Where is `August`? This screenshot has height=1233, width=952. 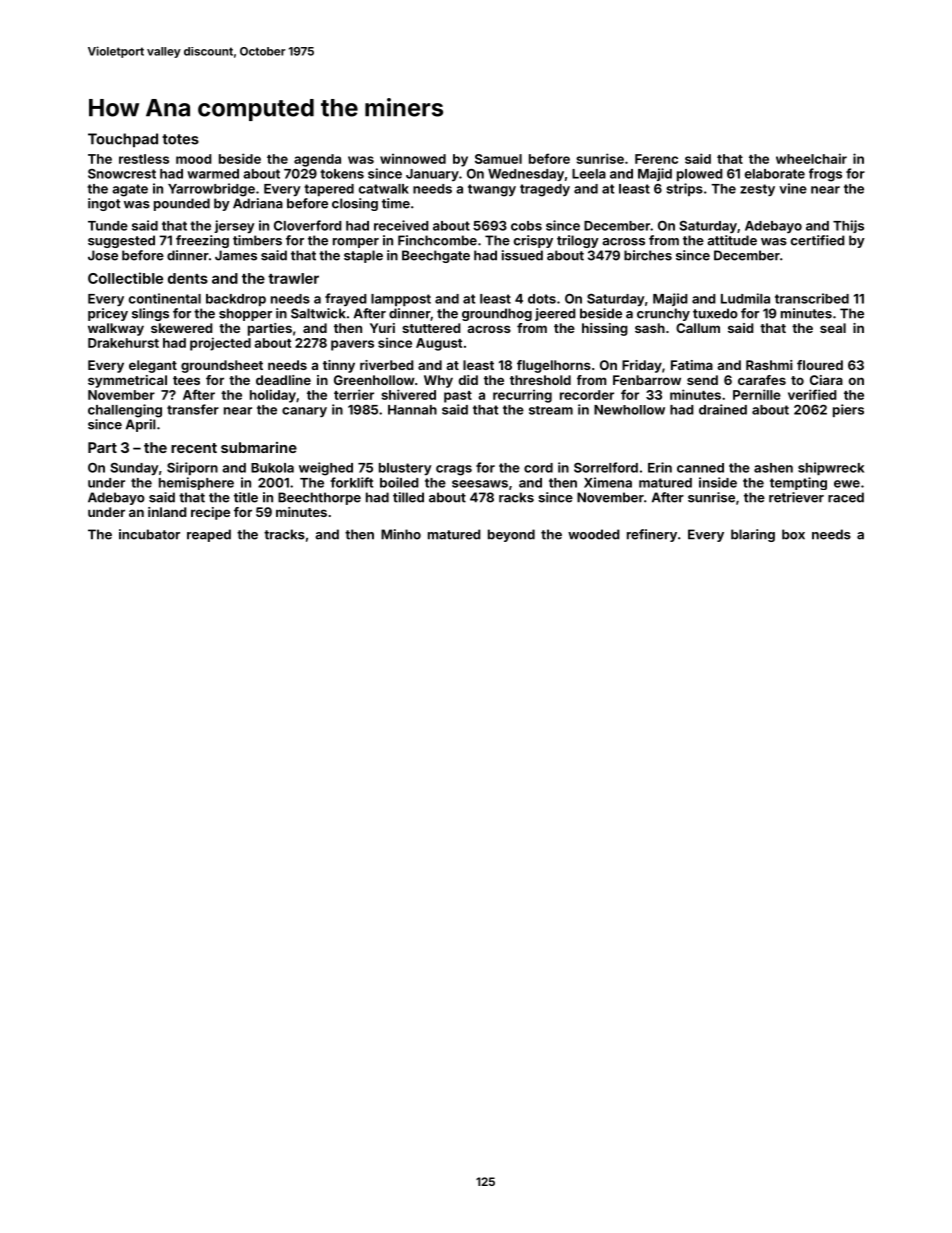
August is located at coordinates (439, 344).
